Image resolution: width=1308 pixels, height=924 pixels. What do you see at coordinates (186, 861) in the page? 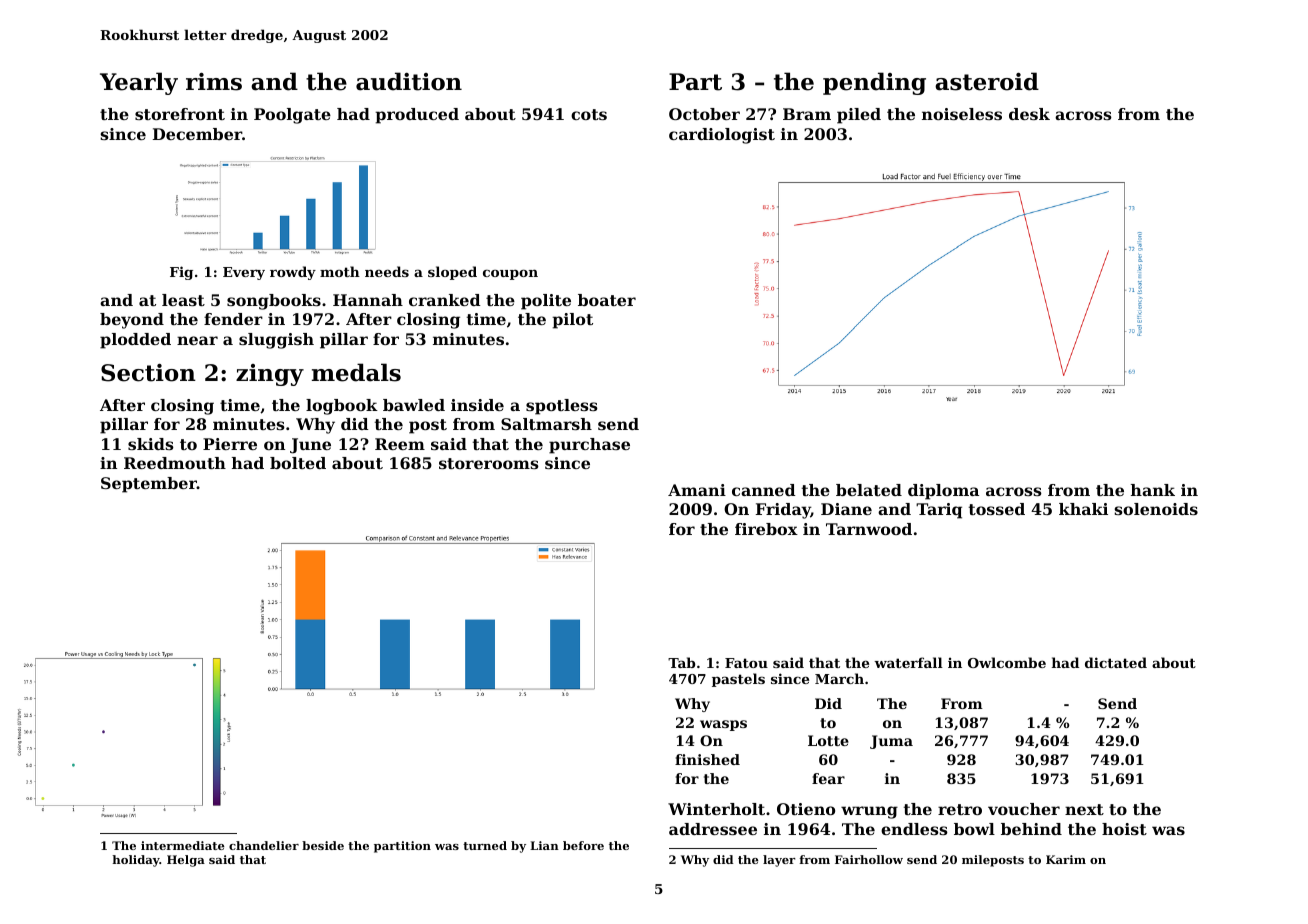
I see `Helga` at bounding box center [186, 861].
